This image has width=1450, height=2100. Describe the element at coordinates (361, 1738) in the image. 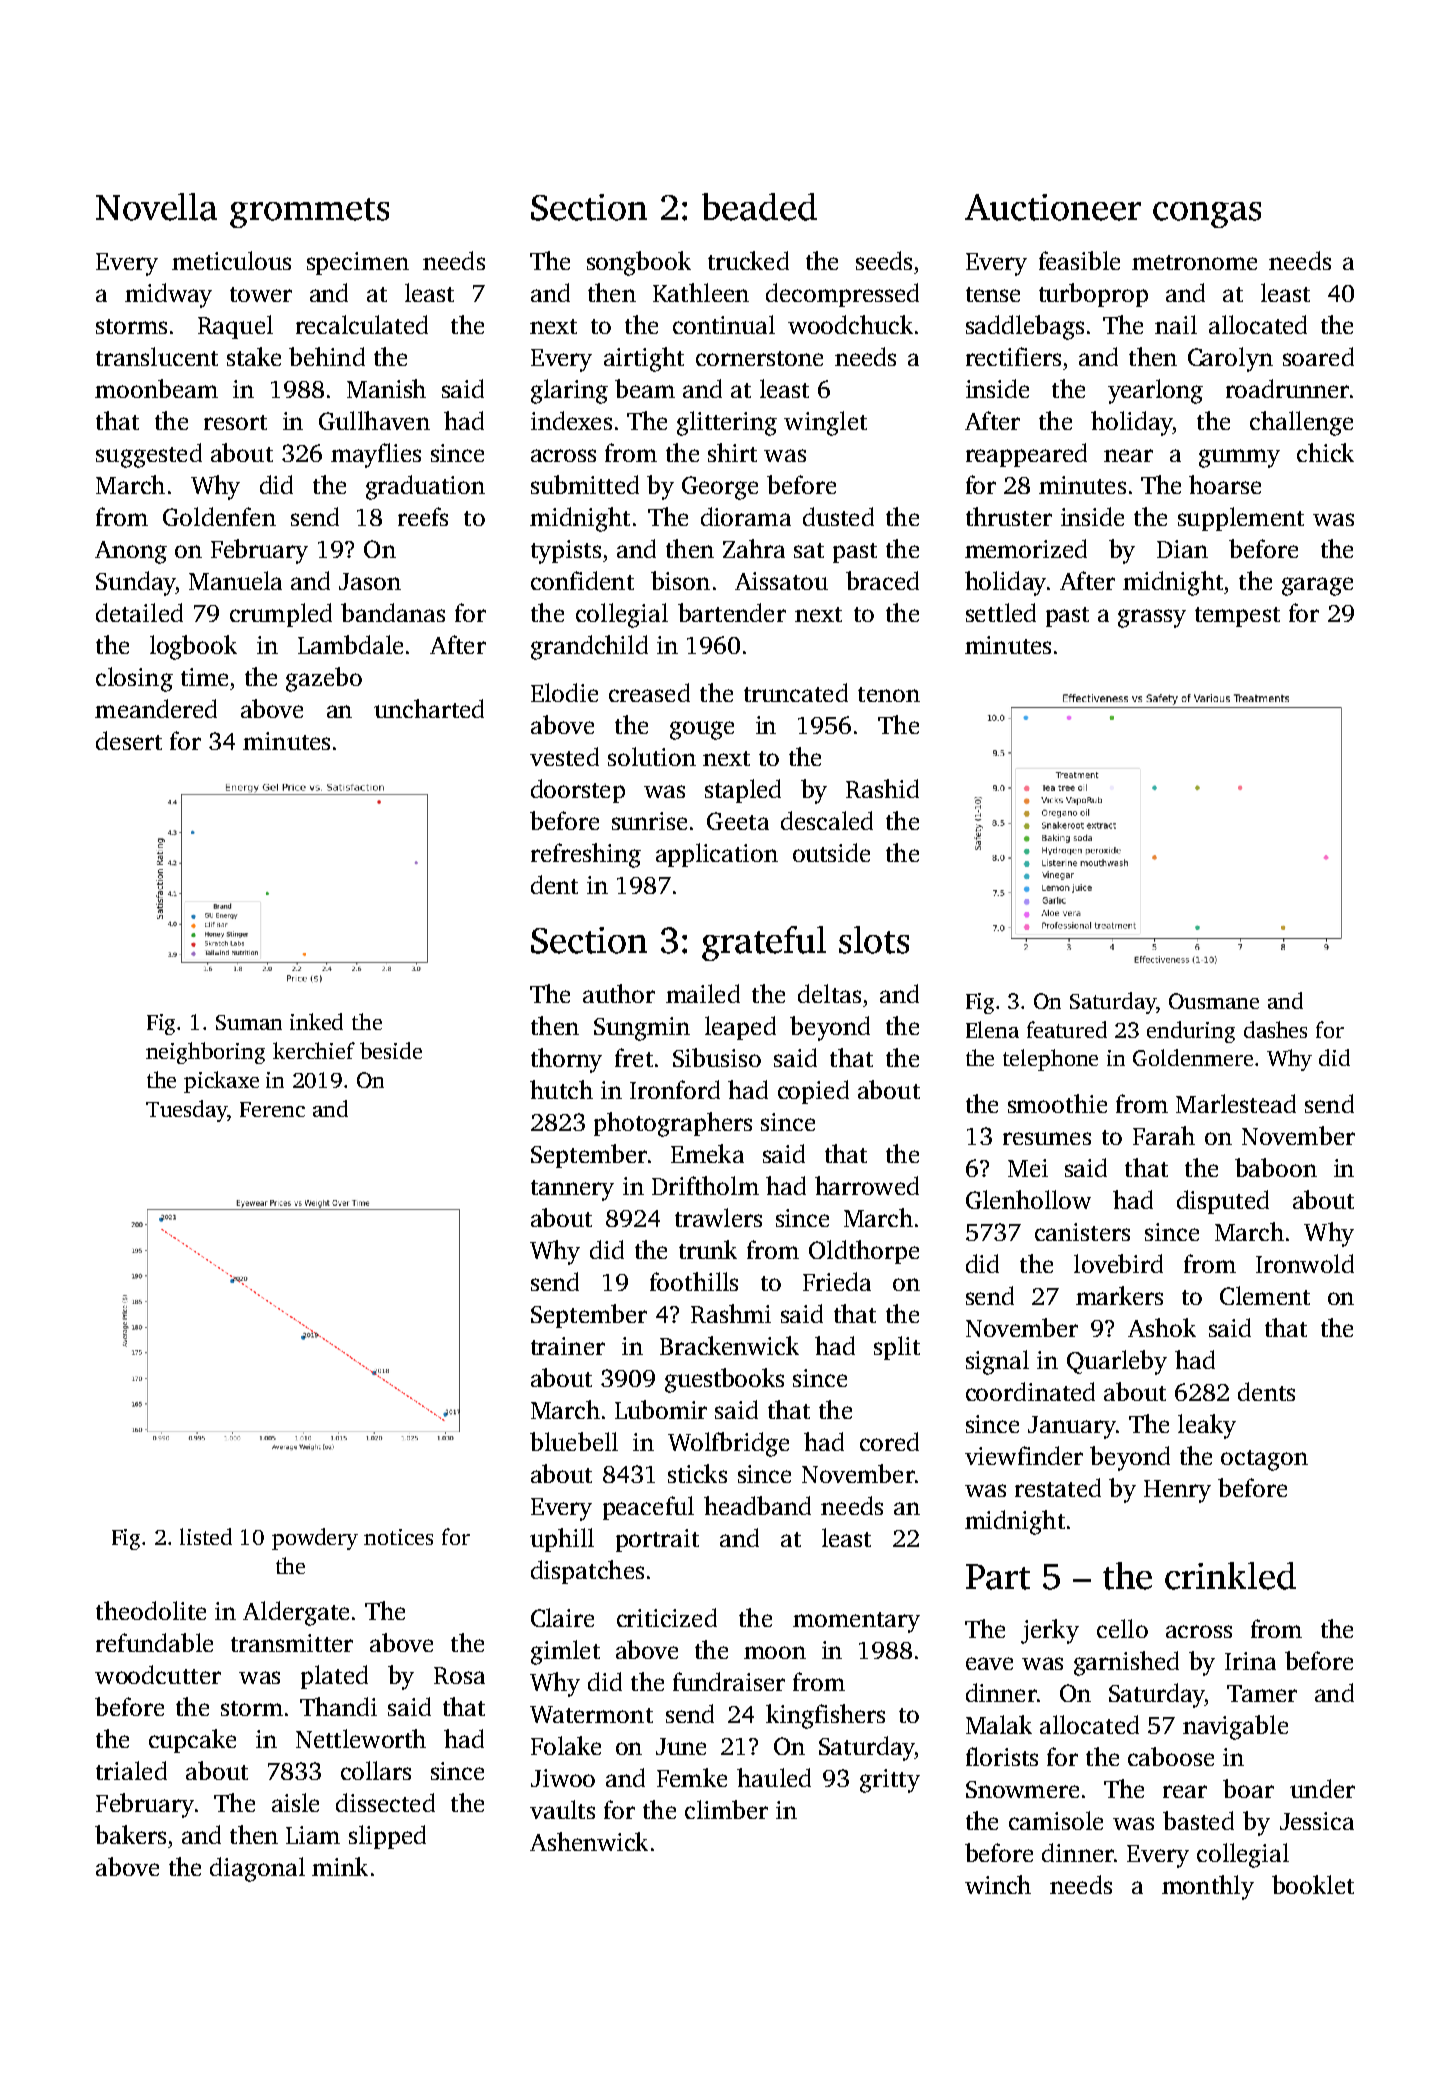

I see `Nettleworth` at that location.
